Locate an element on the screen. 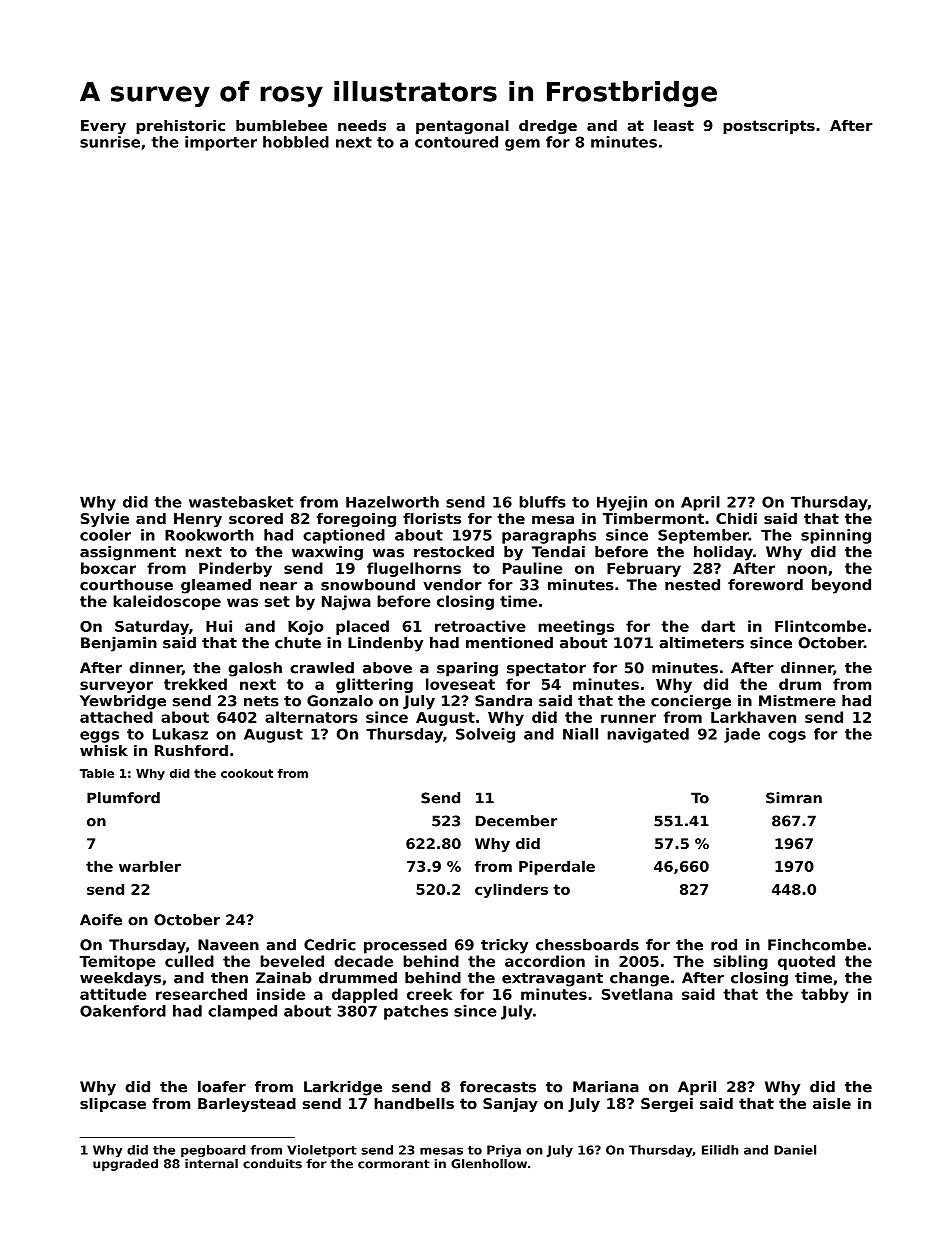 This screenshot has height=1233, width=952. Solveig is located at coordinates (485, 735).
